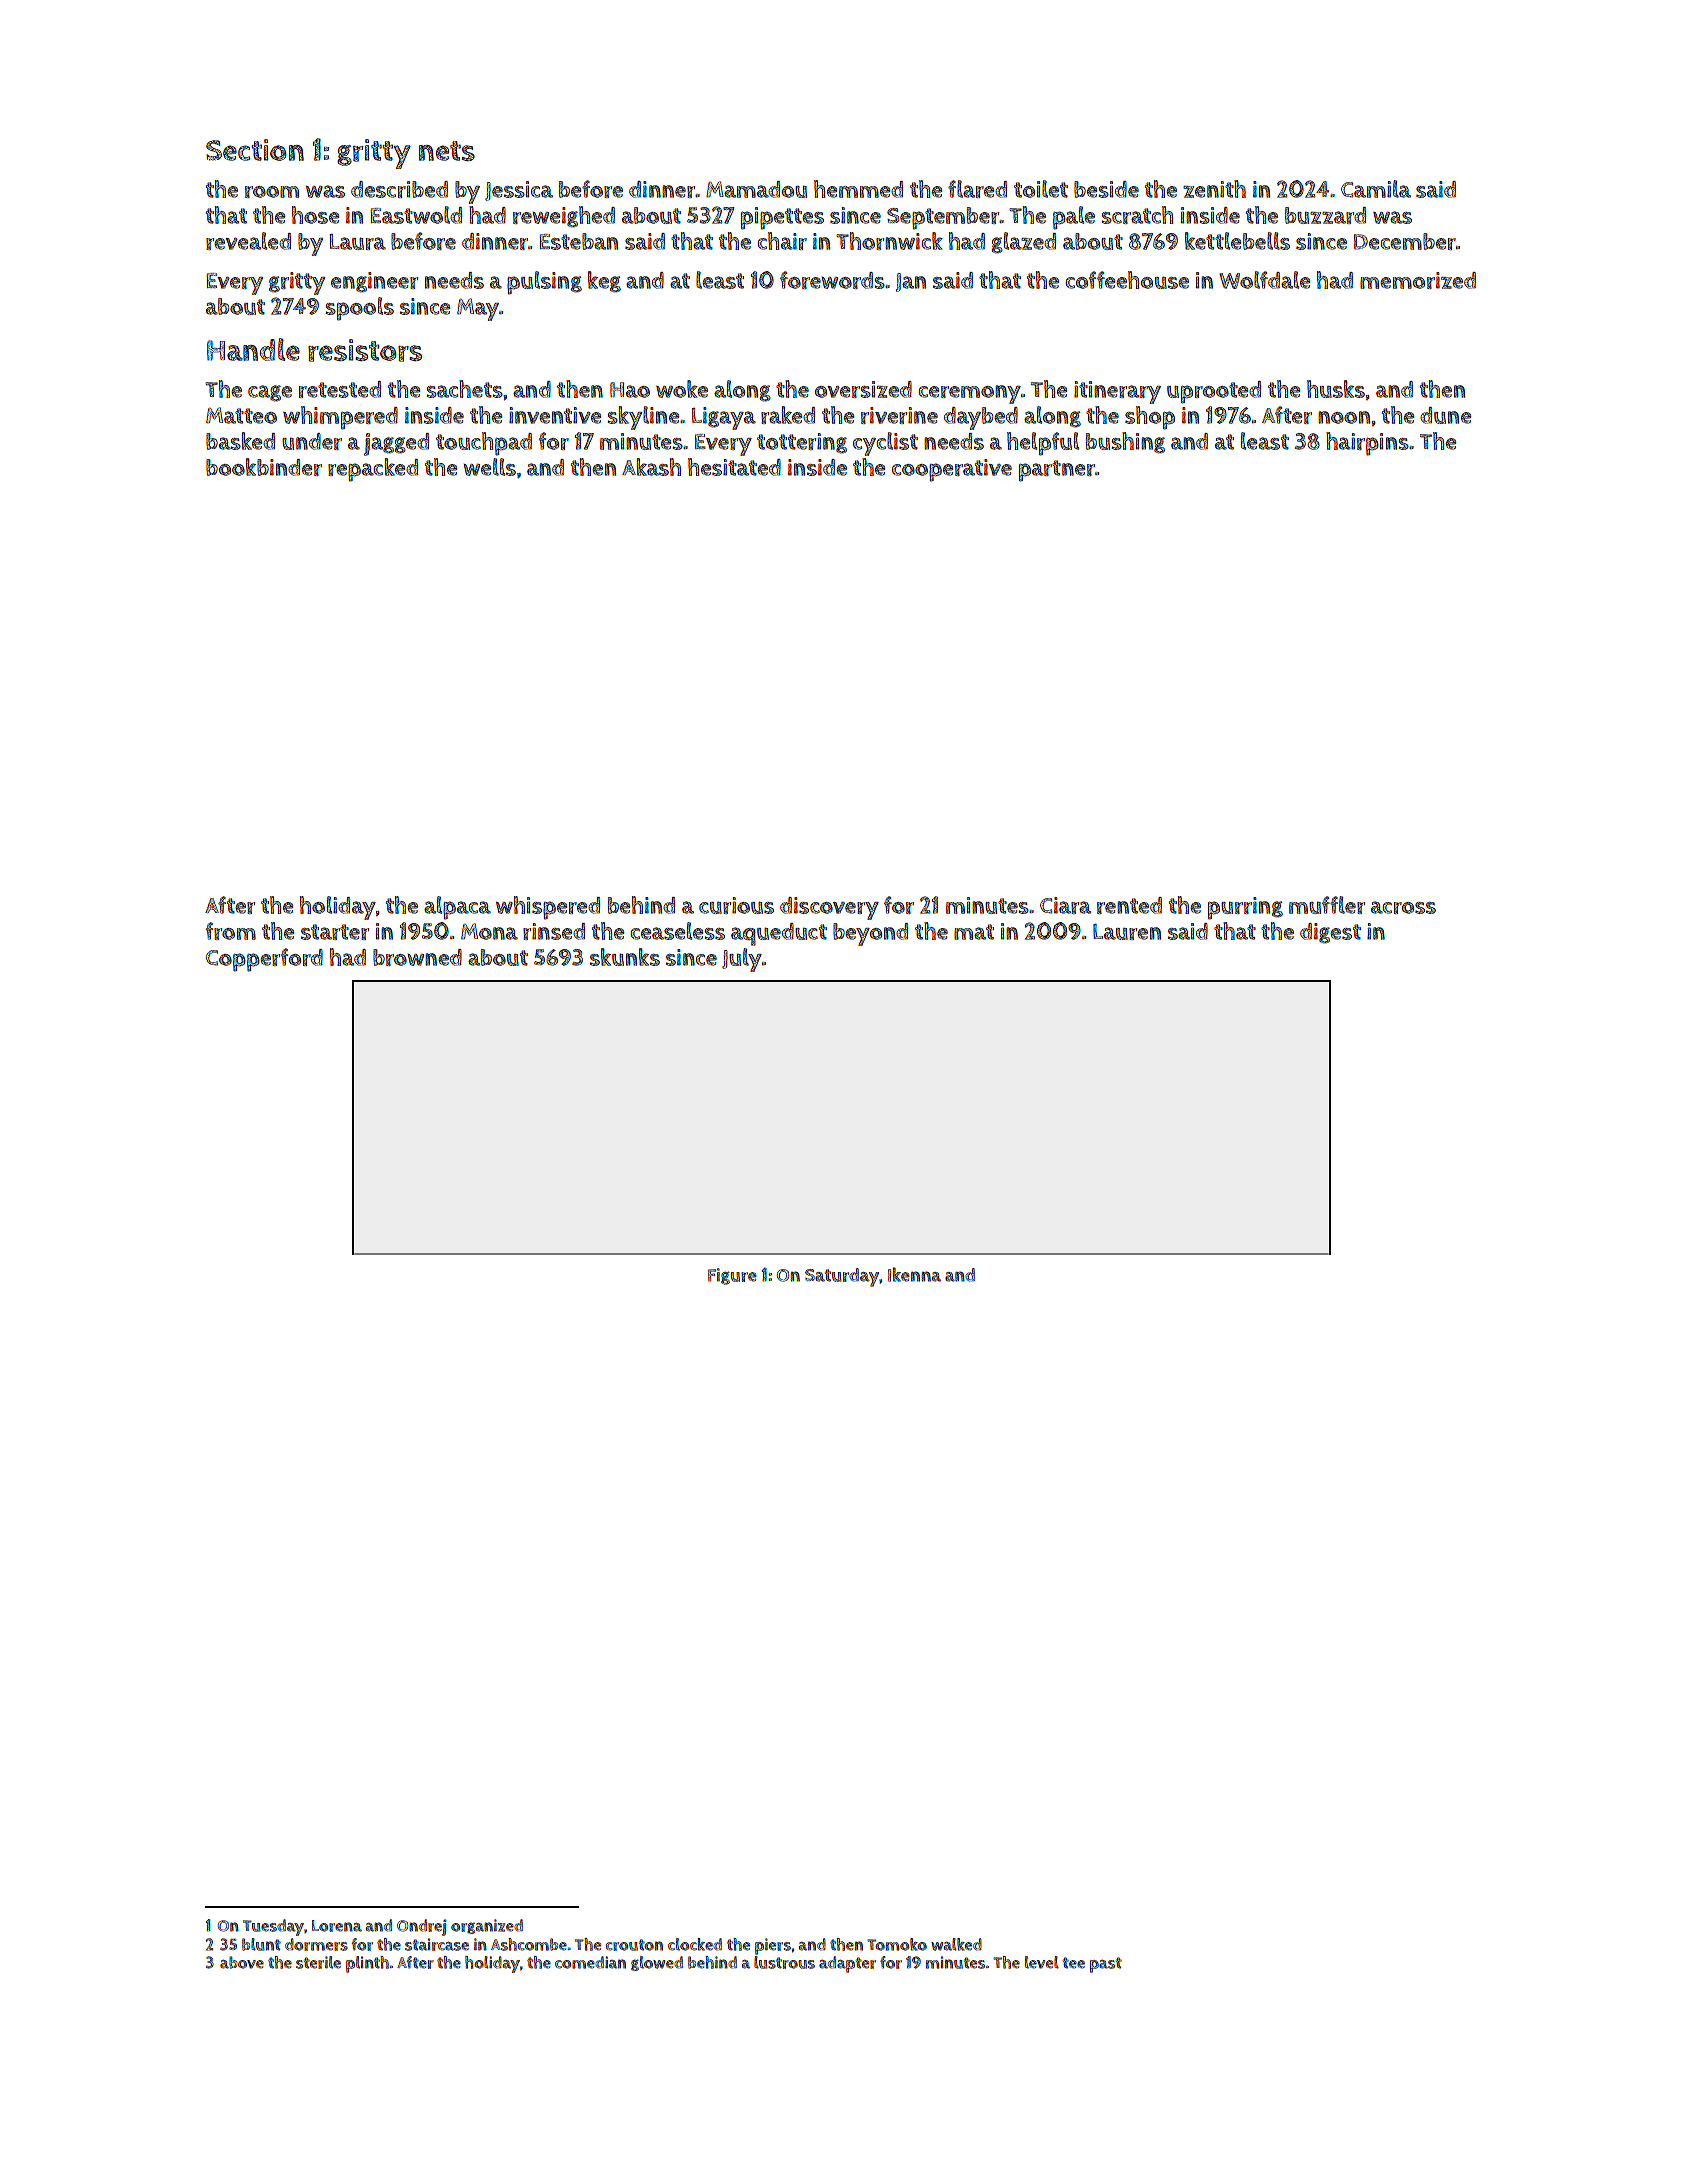  What do you see at coordinates (736, 905) in the screenshot?
I see `curious` at bounding box center [736, 905].
